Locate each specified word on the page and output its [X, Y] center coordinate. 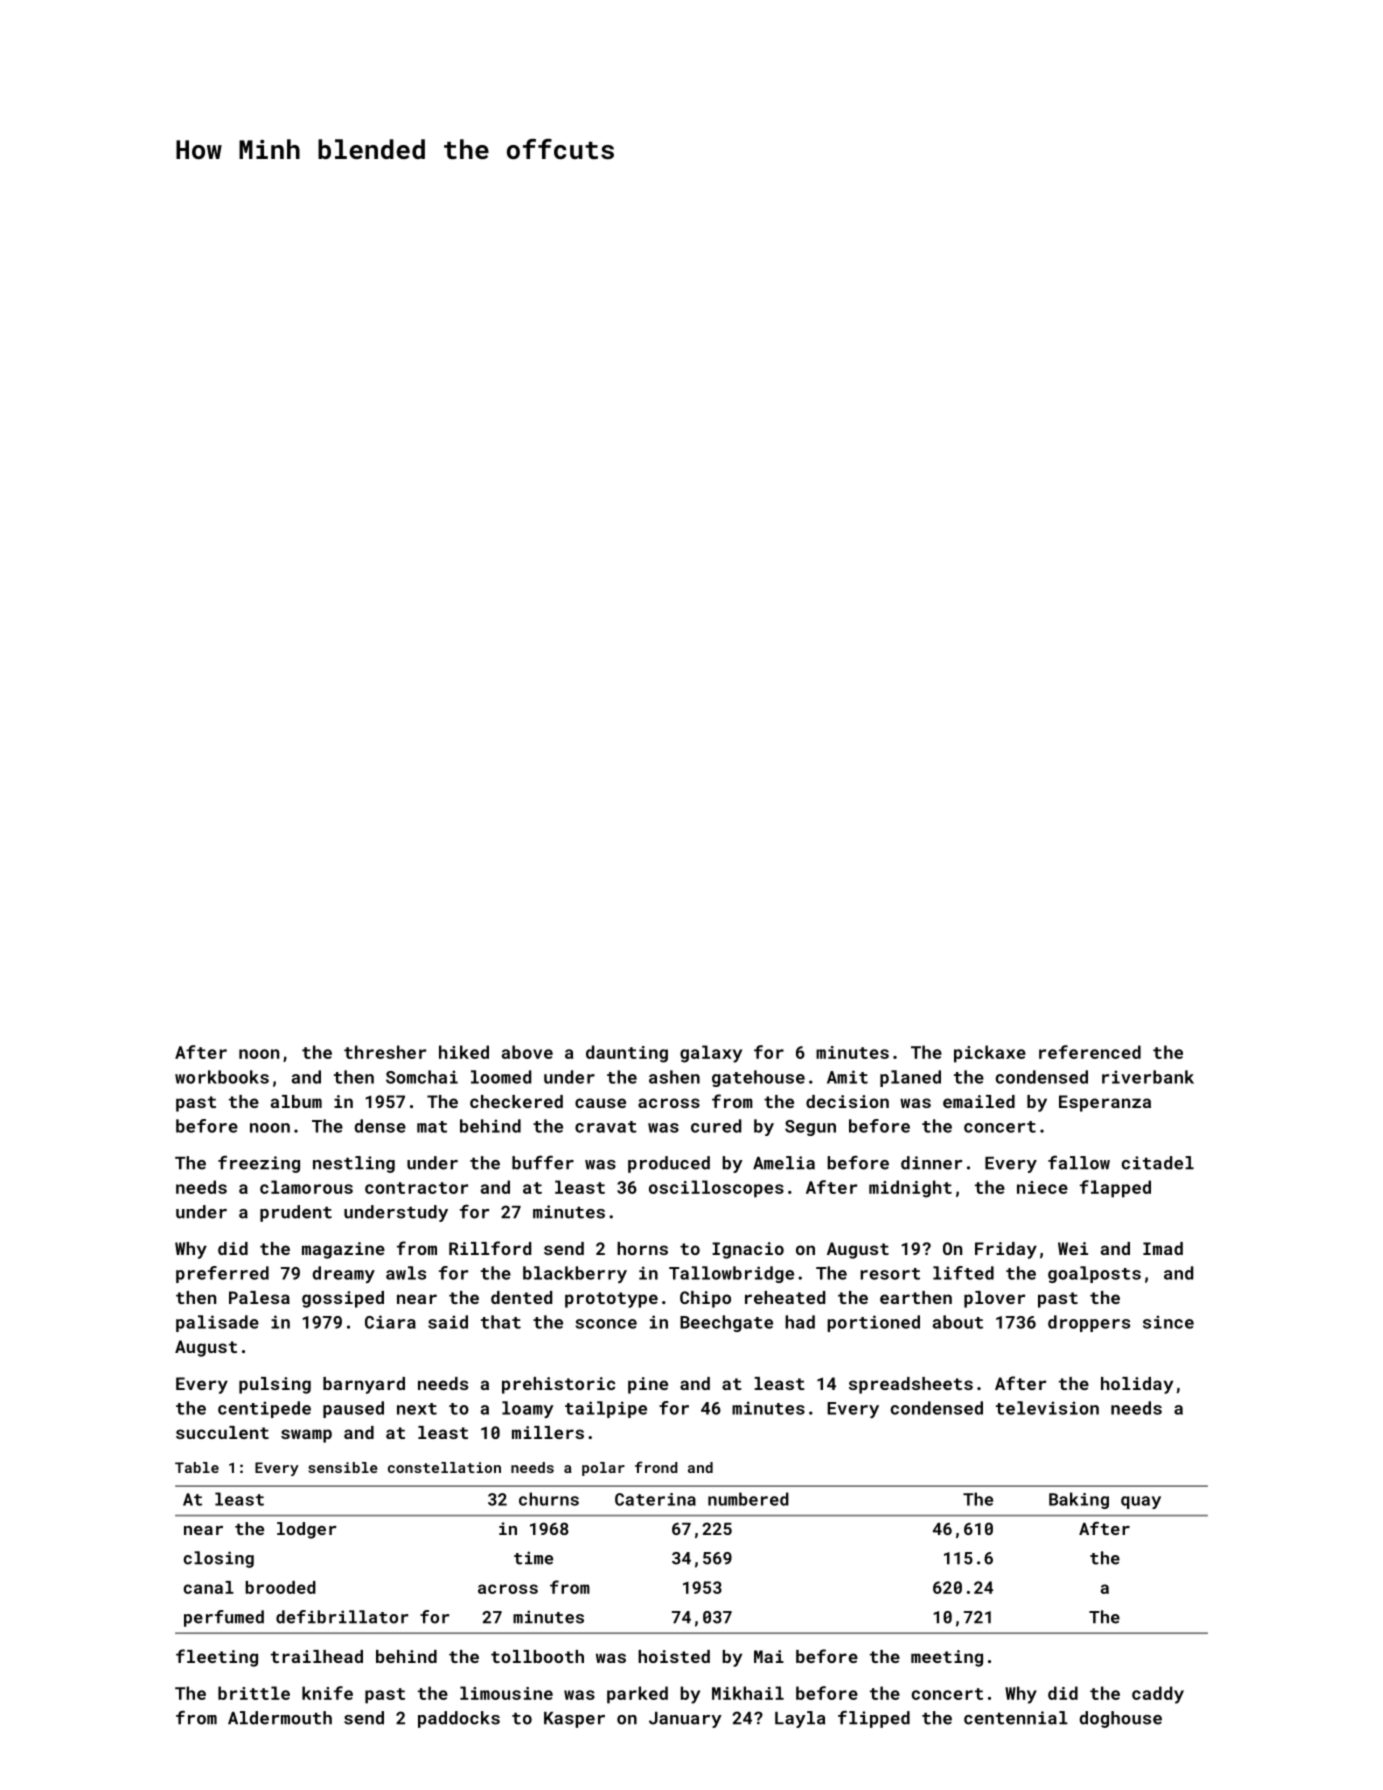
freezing [259, 1164]
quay [1141, 1502]
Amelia [784, 1163]
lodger [307, 1530]
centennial [1016, 1718]
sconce [606, 1324]
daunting [627, 1054]
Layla [800, 1719]
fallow [1079, 1163]
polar [603, 1469]
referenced [1090, 1052]
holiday [1137, 1385]
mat [432, 1127]
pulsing [275, 1385]
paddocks [459, 1719]
